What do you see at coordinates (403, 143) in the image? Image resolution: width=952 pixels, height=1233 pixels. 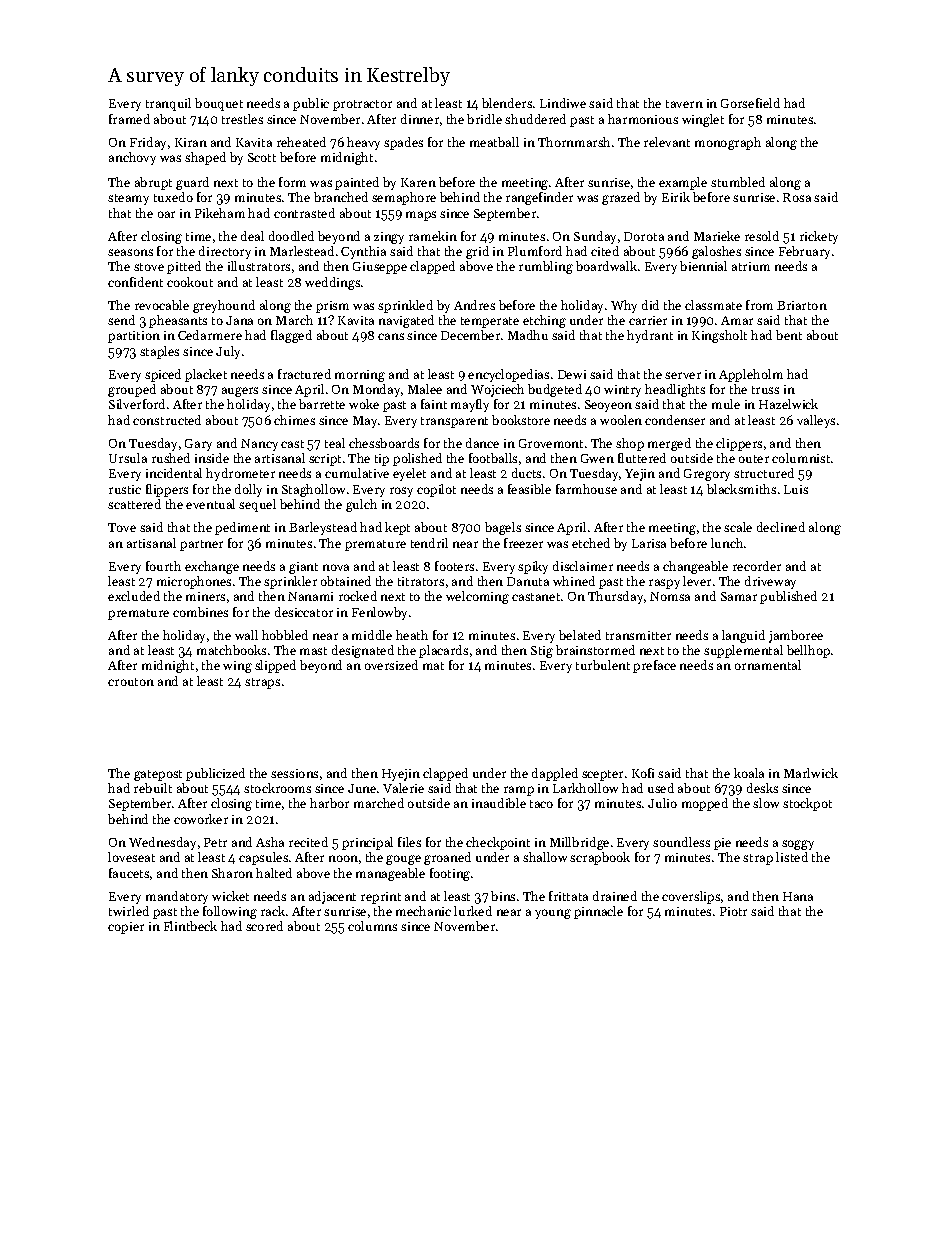 I see `spades` at bounding box center [403, 143].
